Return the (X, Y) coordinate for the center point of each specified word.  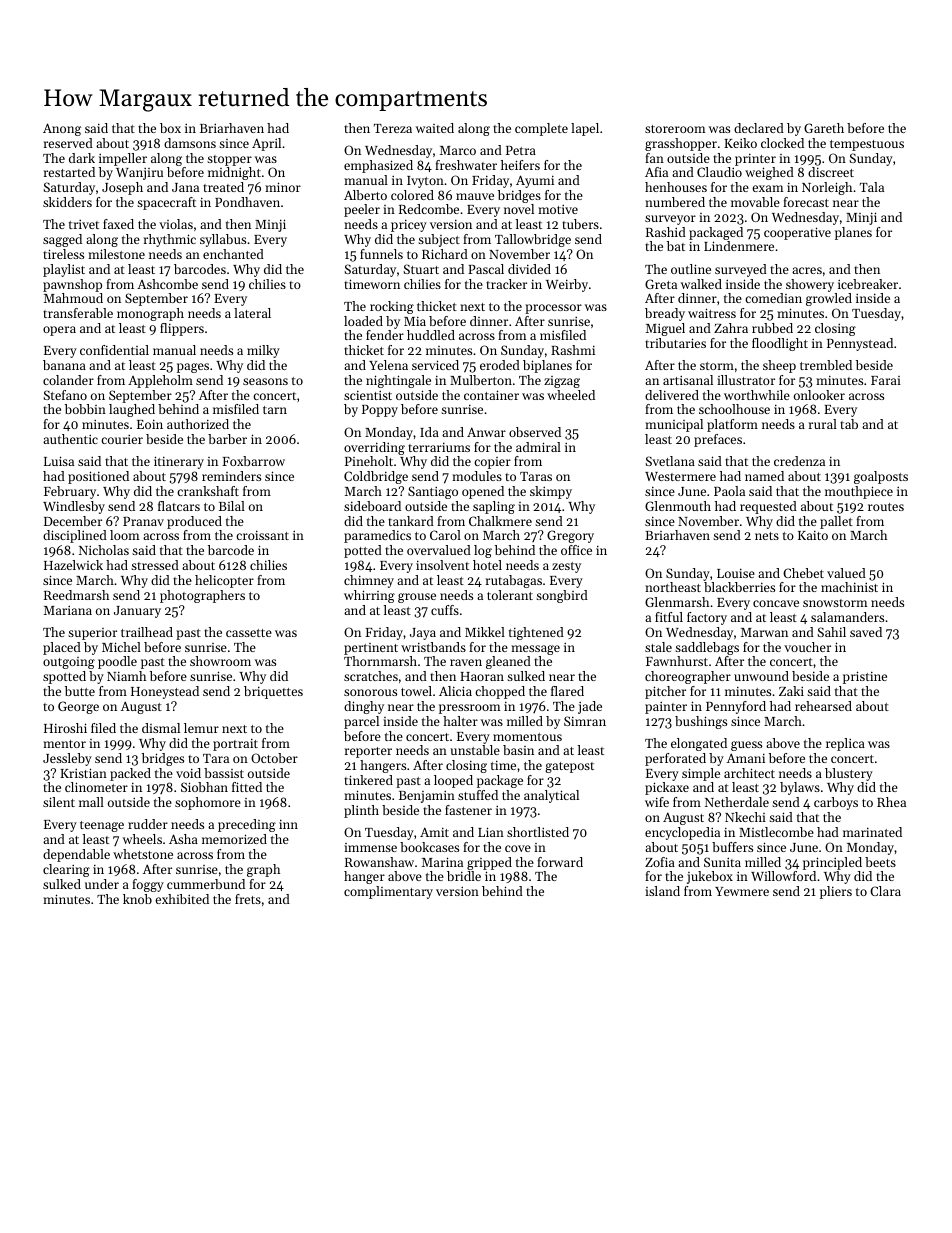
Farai (886, 380)
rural (823, 424)
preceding (247, 825)
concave (776, 603)
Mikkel (485, 632)
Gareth (824, 128)
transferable (78, 313)
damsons (190, 143)
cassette (249, 633)
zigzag (562, 382)
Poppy (380, 411)
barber (227, 439)
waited (435, 128)
